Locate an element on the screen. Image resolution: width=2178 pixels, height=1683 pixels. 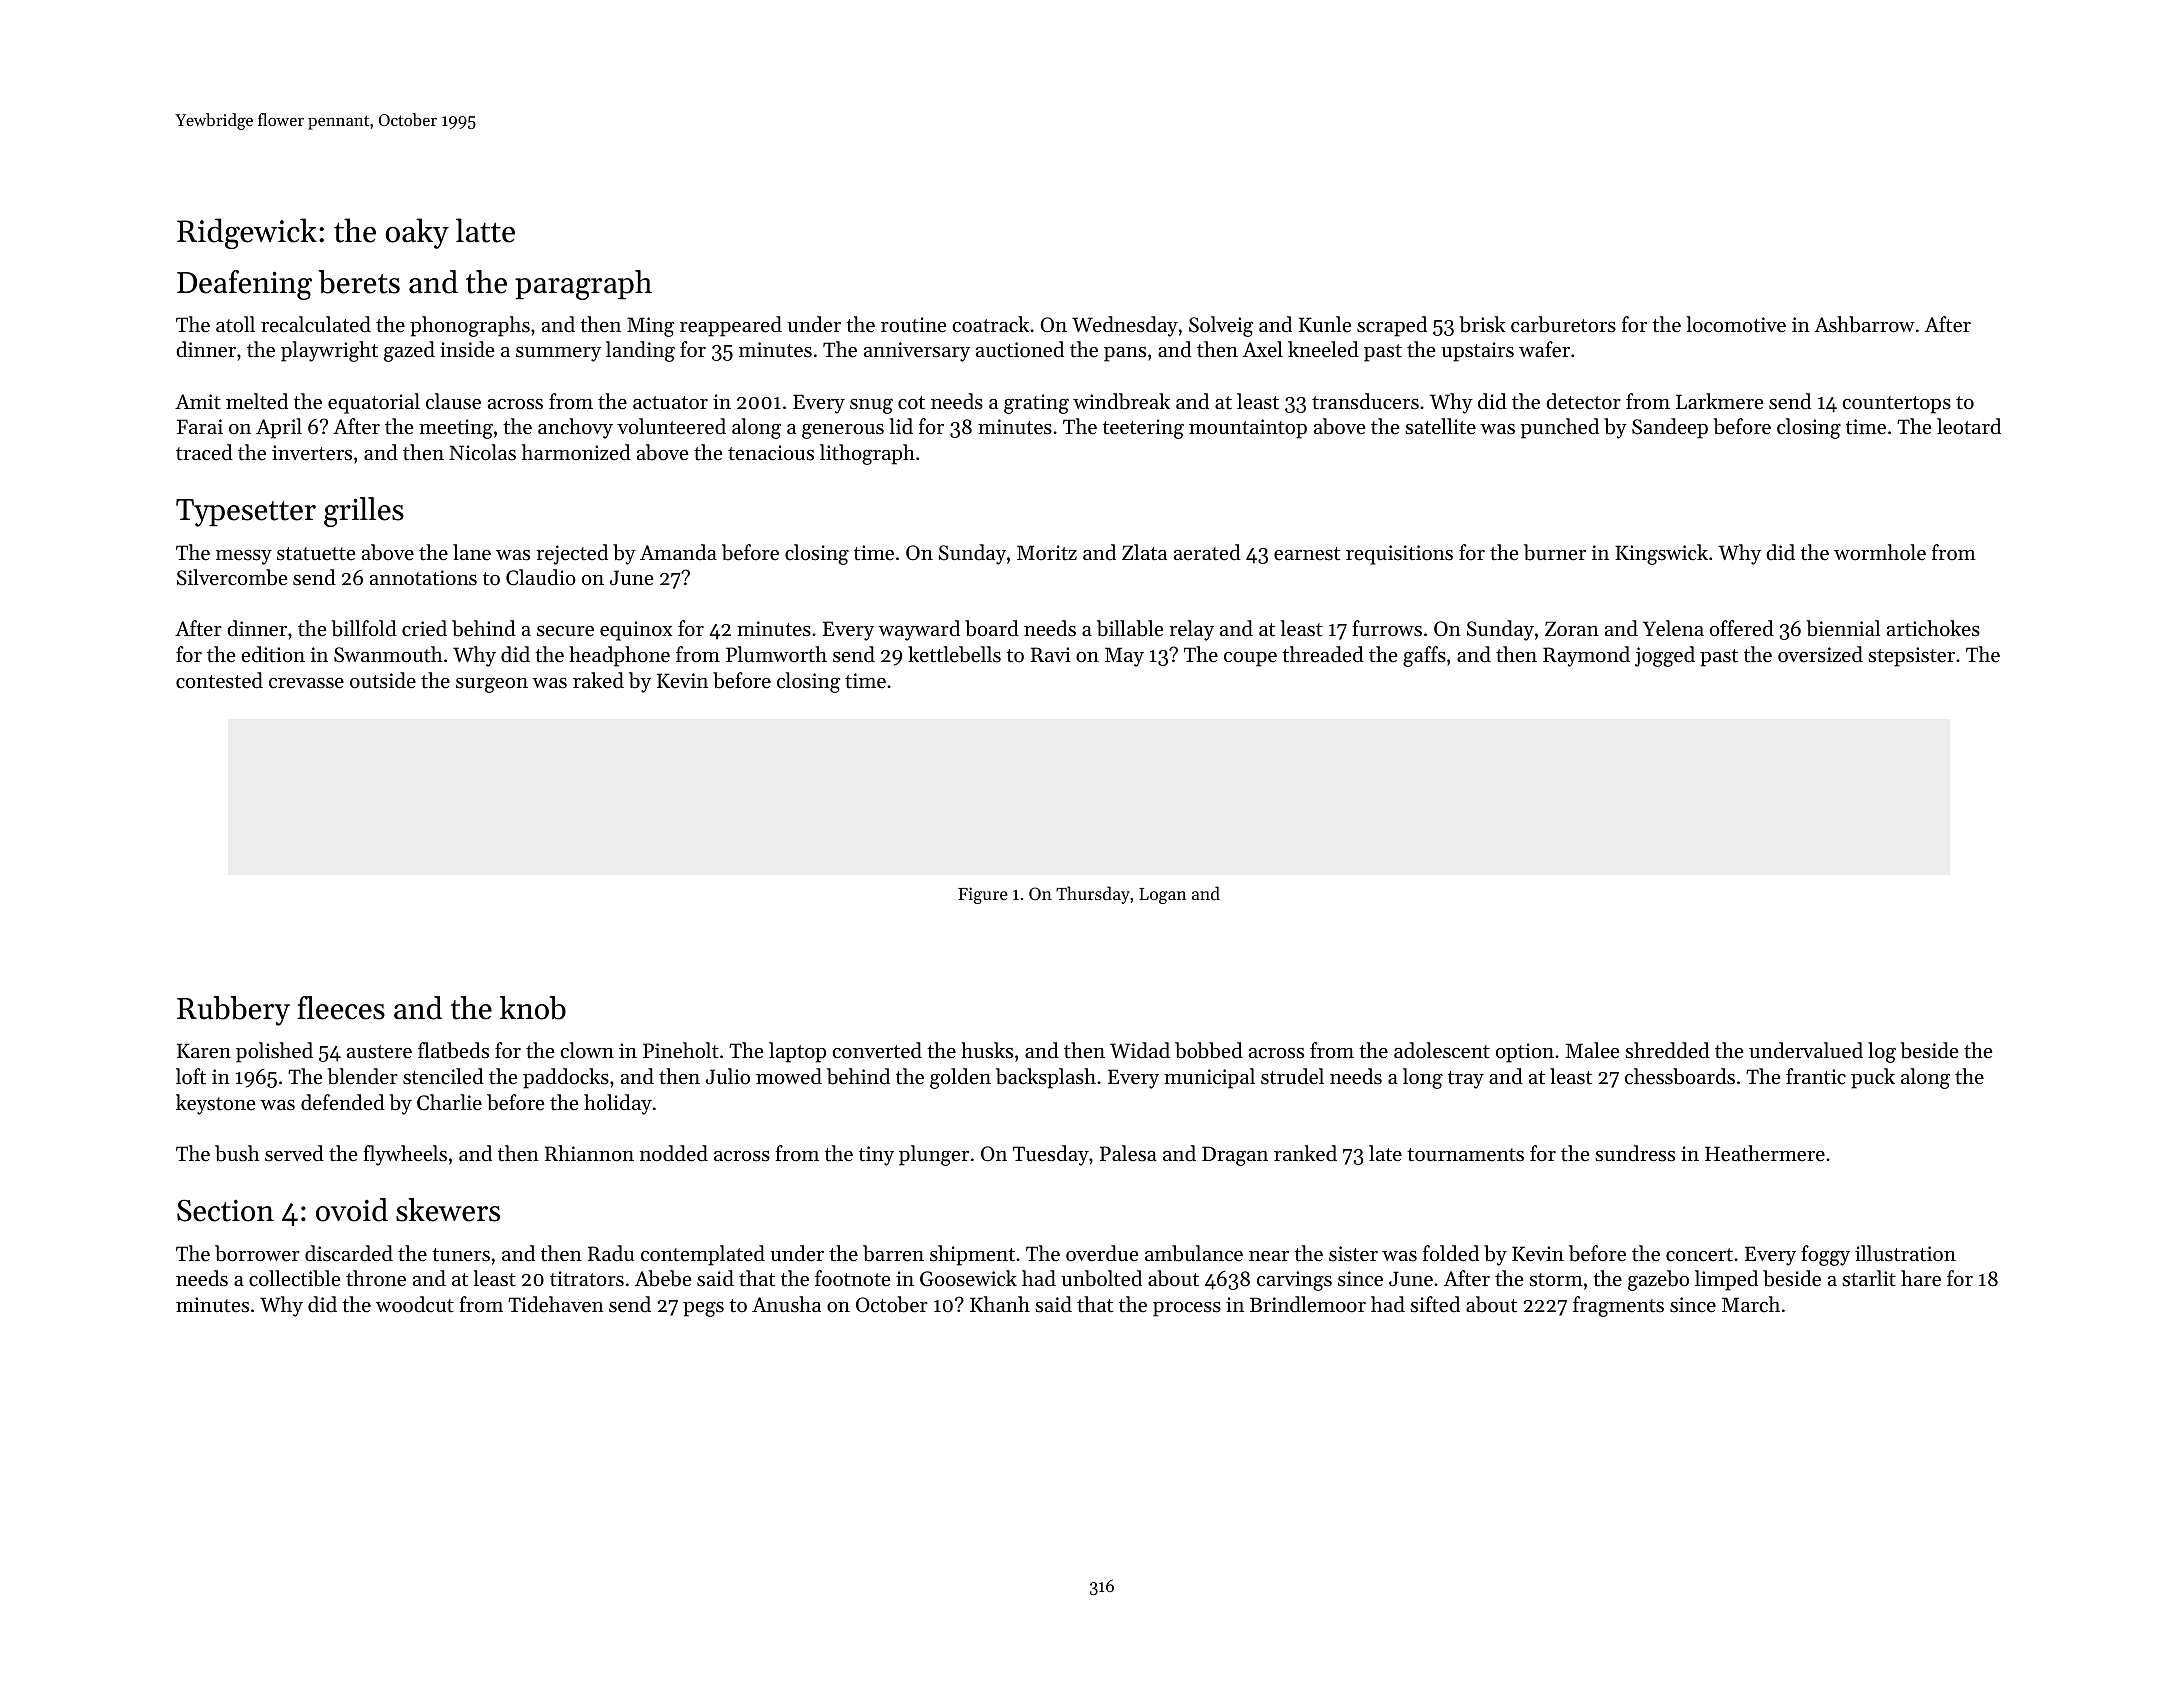
oversized is located at coordinates (1820, 654).
